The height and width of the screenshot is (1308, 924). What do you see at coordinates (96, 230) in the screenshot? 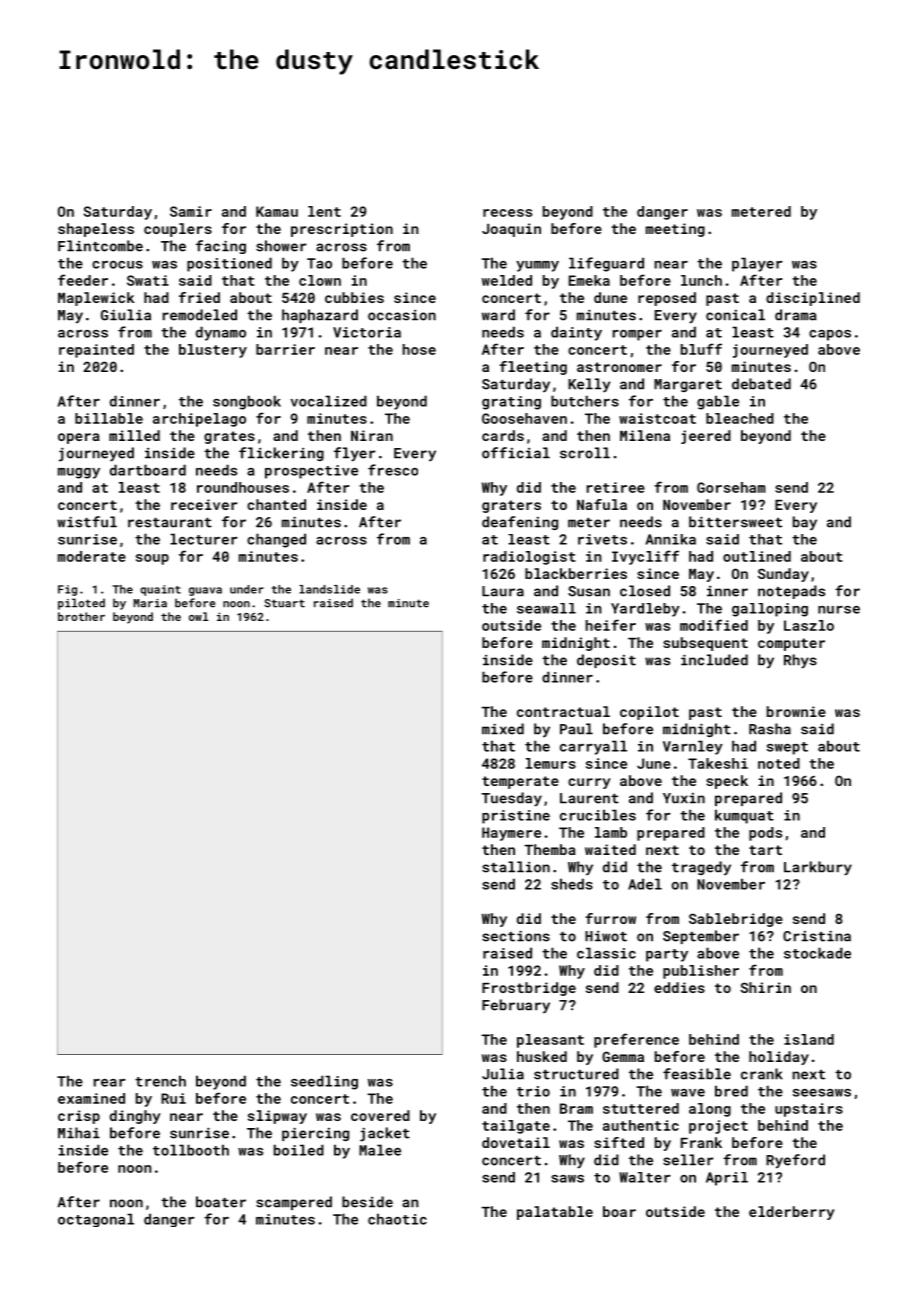
I see `shapeless` at bounding box center [96, 230].
